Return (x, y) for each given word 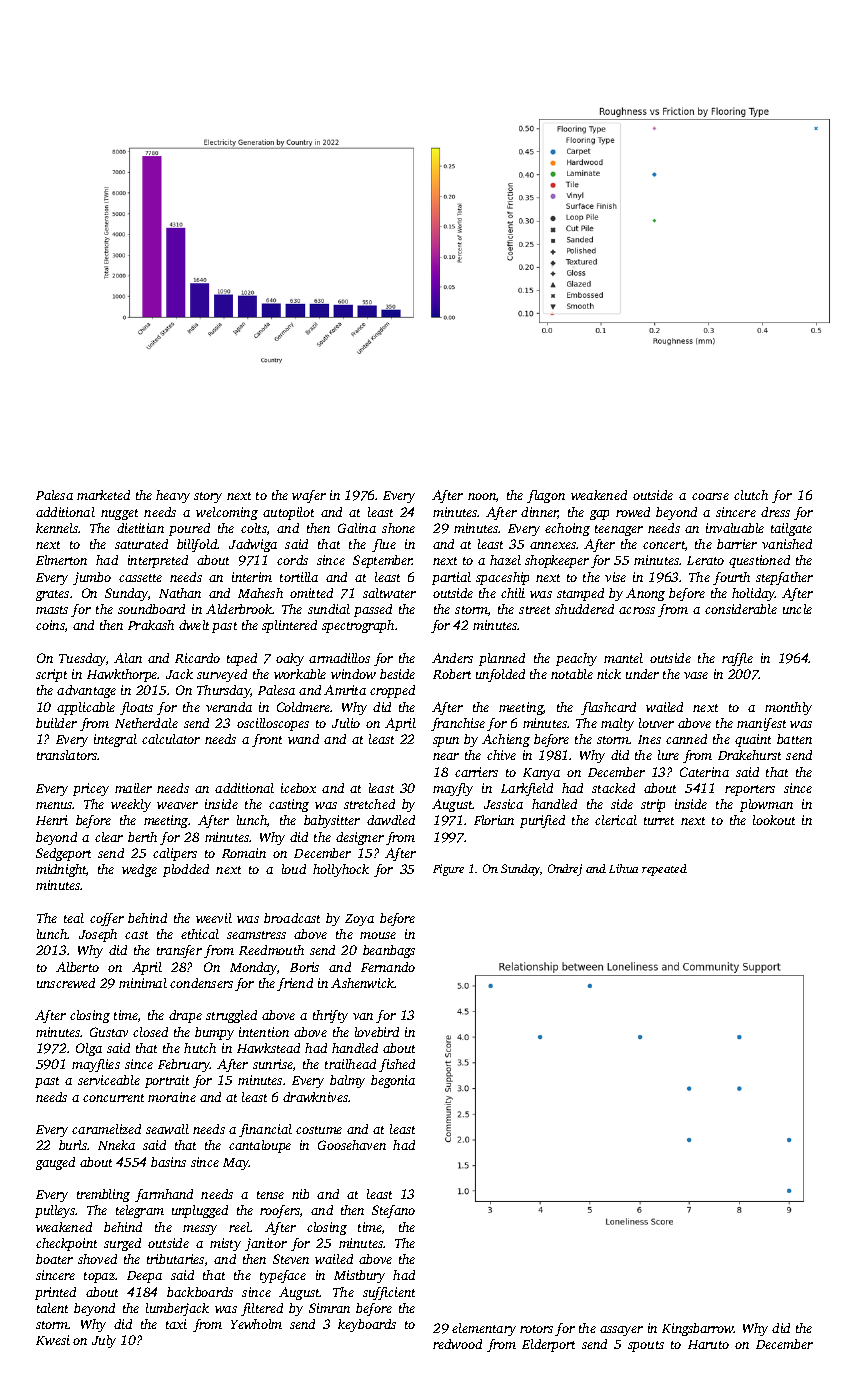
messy (200, 1230)
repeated (664, 870)
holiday (753, 594)
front (267, 740)
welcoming (227, 513)
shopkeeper (557, 561)
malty (617, 724)
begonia (393, 1081)
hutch (200, 1048)
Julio (346, 723)
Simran (329, 1308)
